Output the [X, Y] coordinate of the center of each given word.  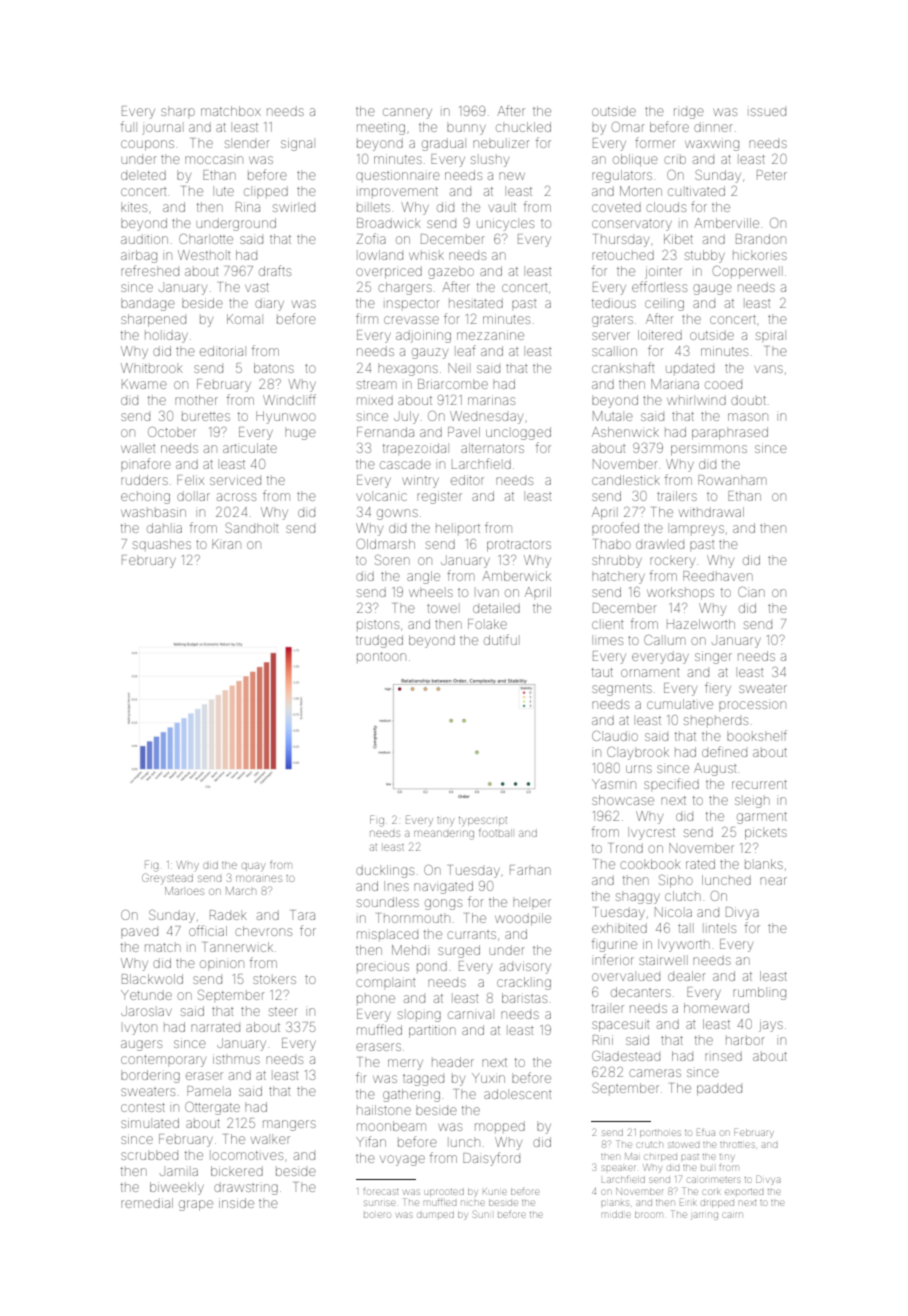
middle [615, 1214]
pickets [766, 833]
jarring [704, 1216]
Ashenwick [625, 432]
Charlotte [206, 239]
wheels [431, 593]
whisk [426, 256]
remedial [147, 1203]
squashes [162, 545]
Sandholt [252, 527]
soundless [388, 902]
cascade [405, 465]
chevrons [263, 931]
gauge [712, 289]
